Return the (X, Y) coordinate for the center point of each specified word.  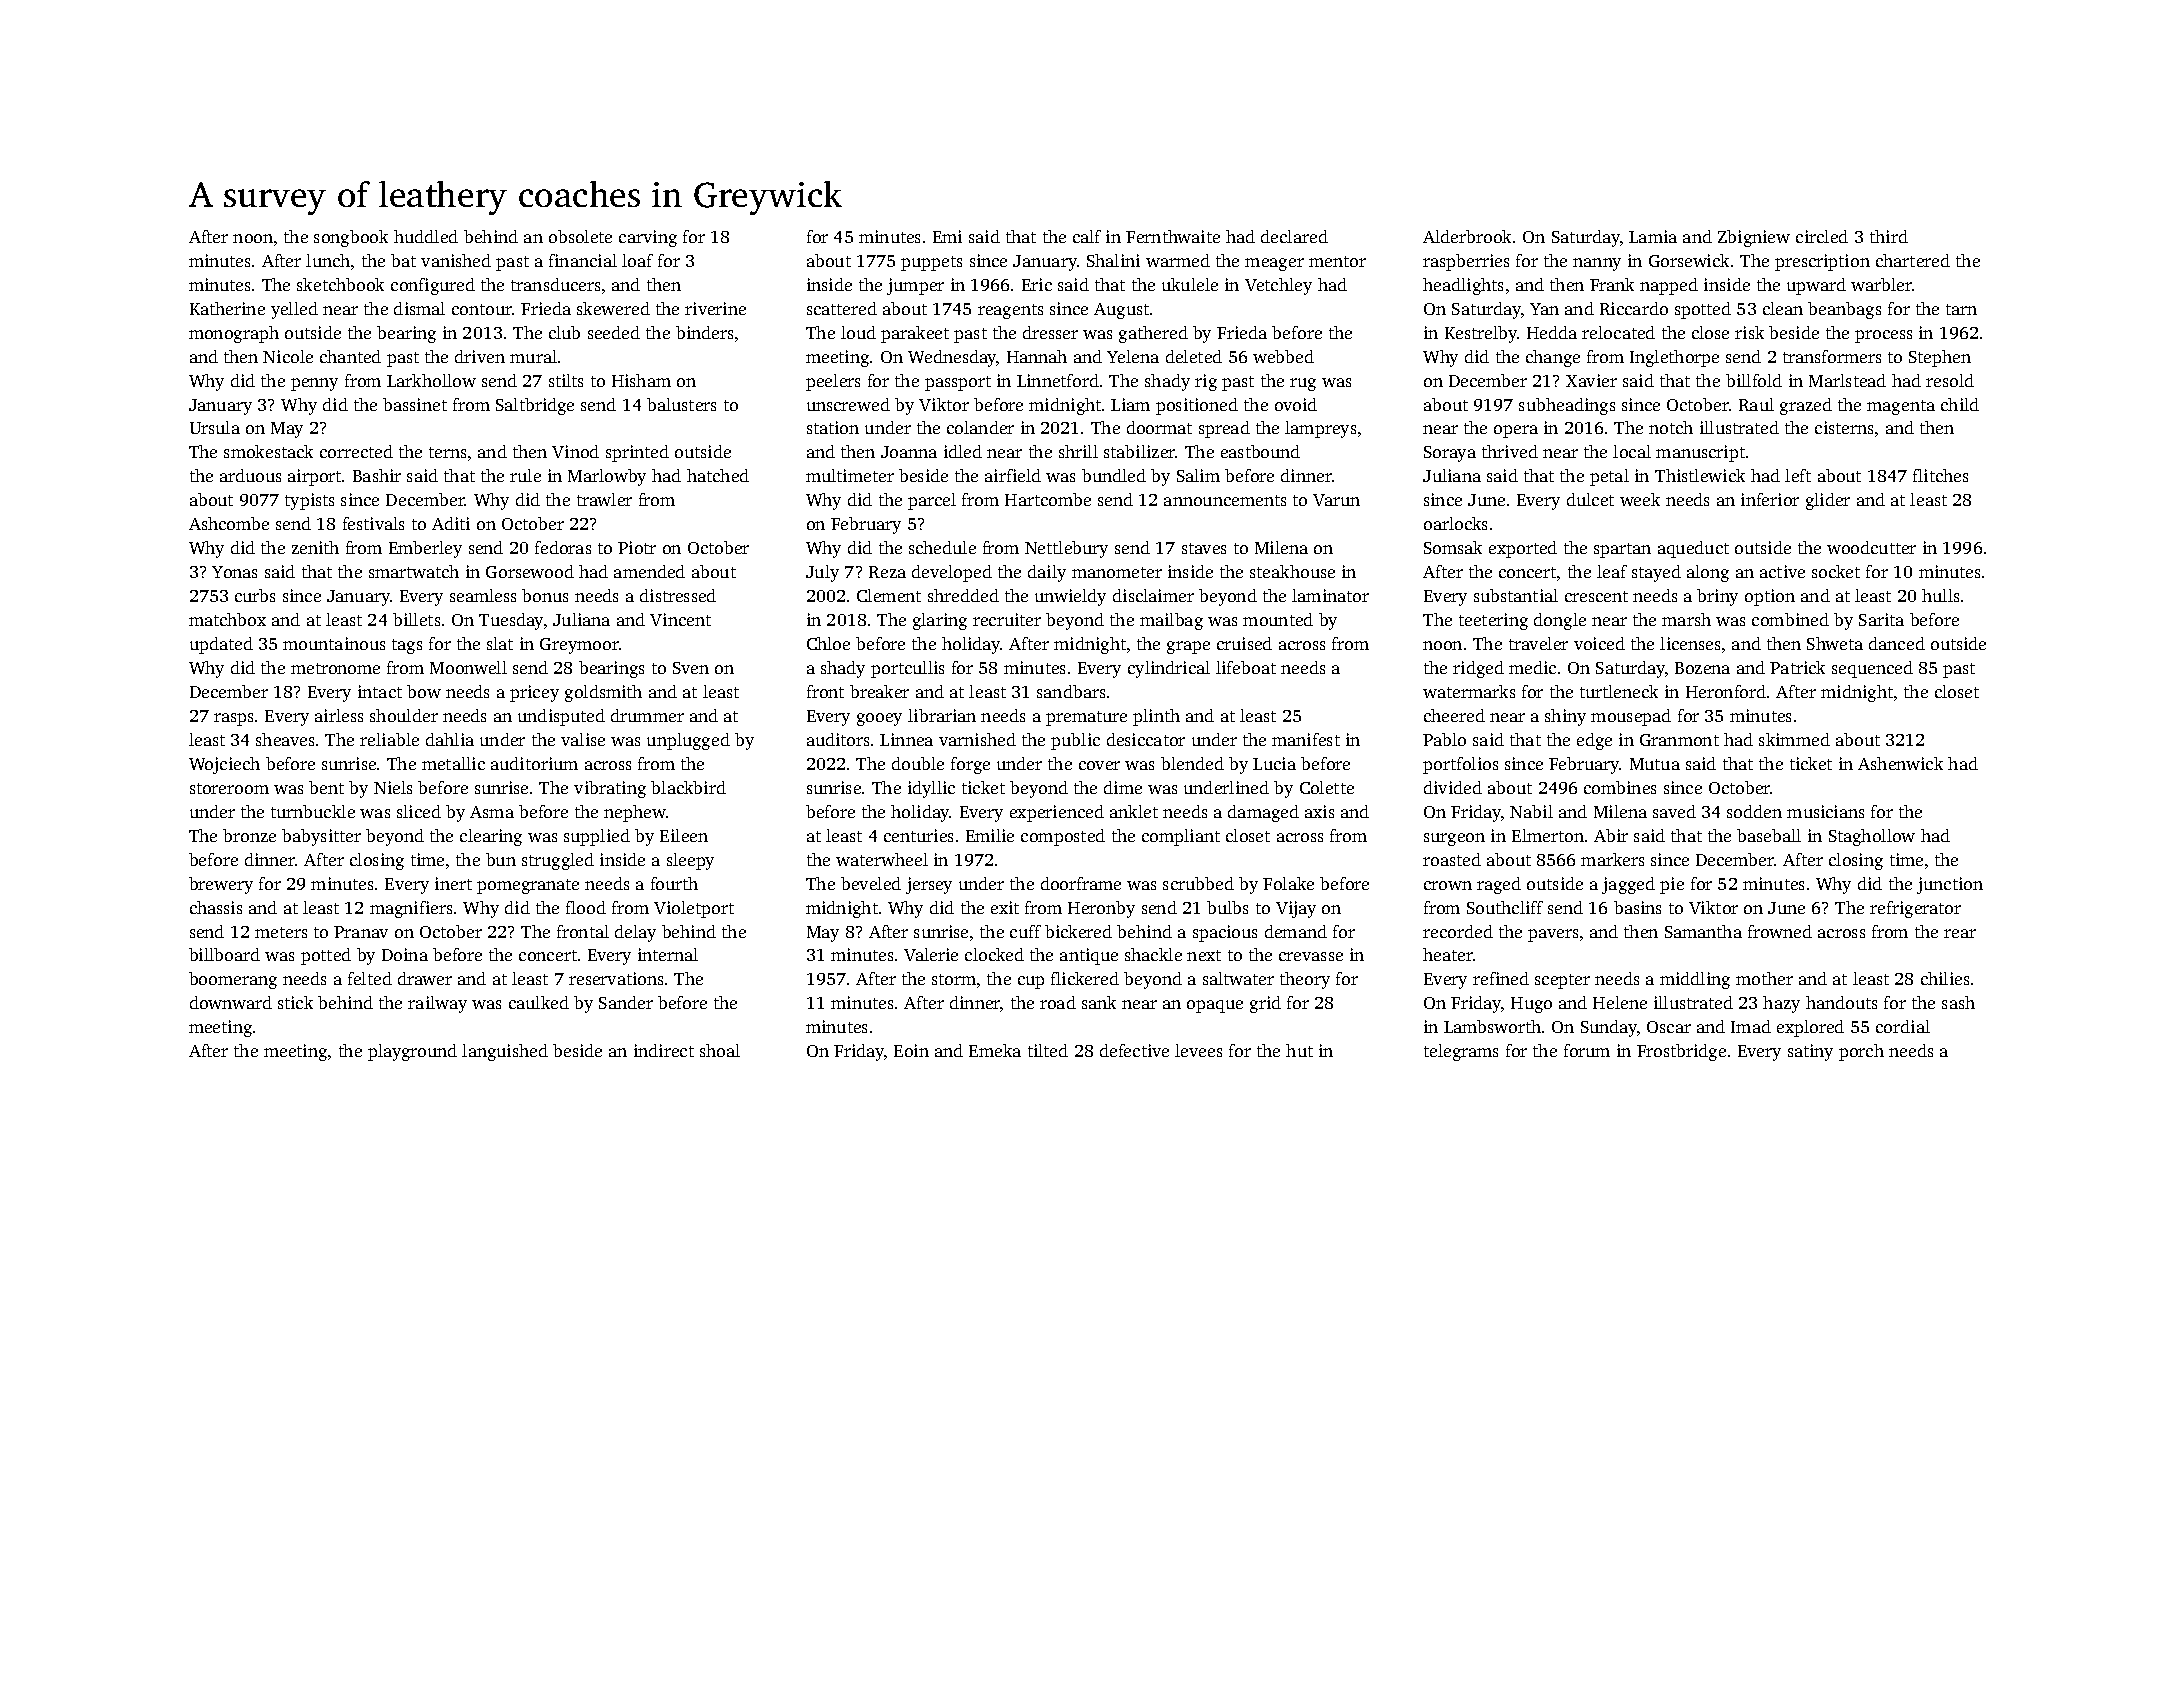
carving (648, 238)
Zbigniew (1754, 238)
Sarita (1881, 619)
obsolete (580, 236)
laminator (1330, 595)
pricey (534, 693)
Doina (405, 954)
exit (1005, 907)
